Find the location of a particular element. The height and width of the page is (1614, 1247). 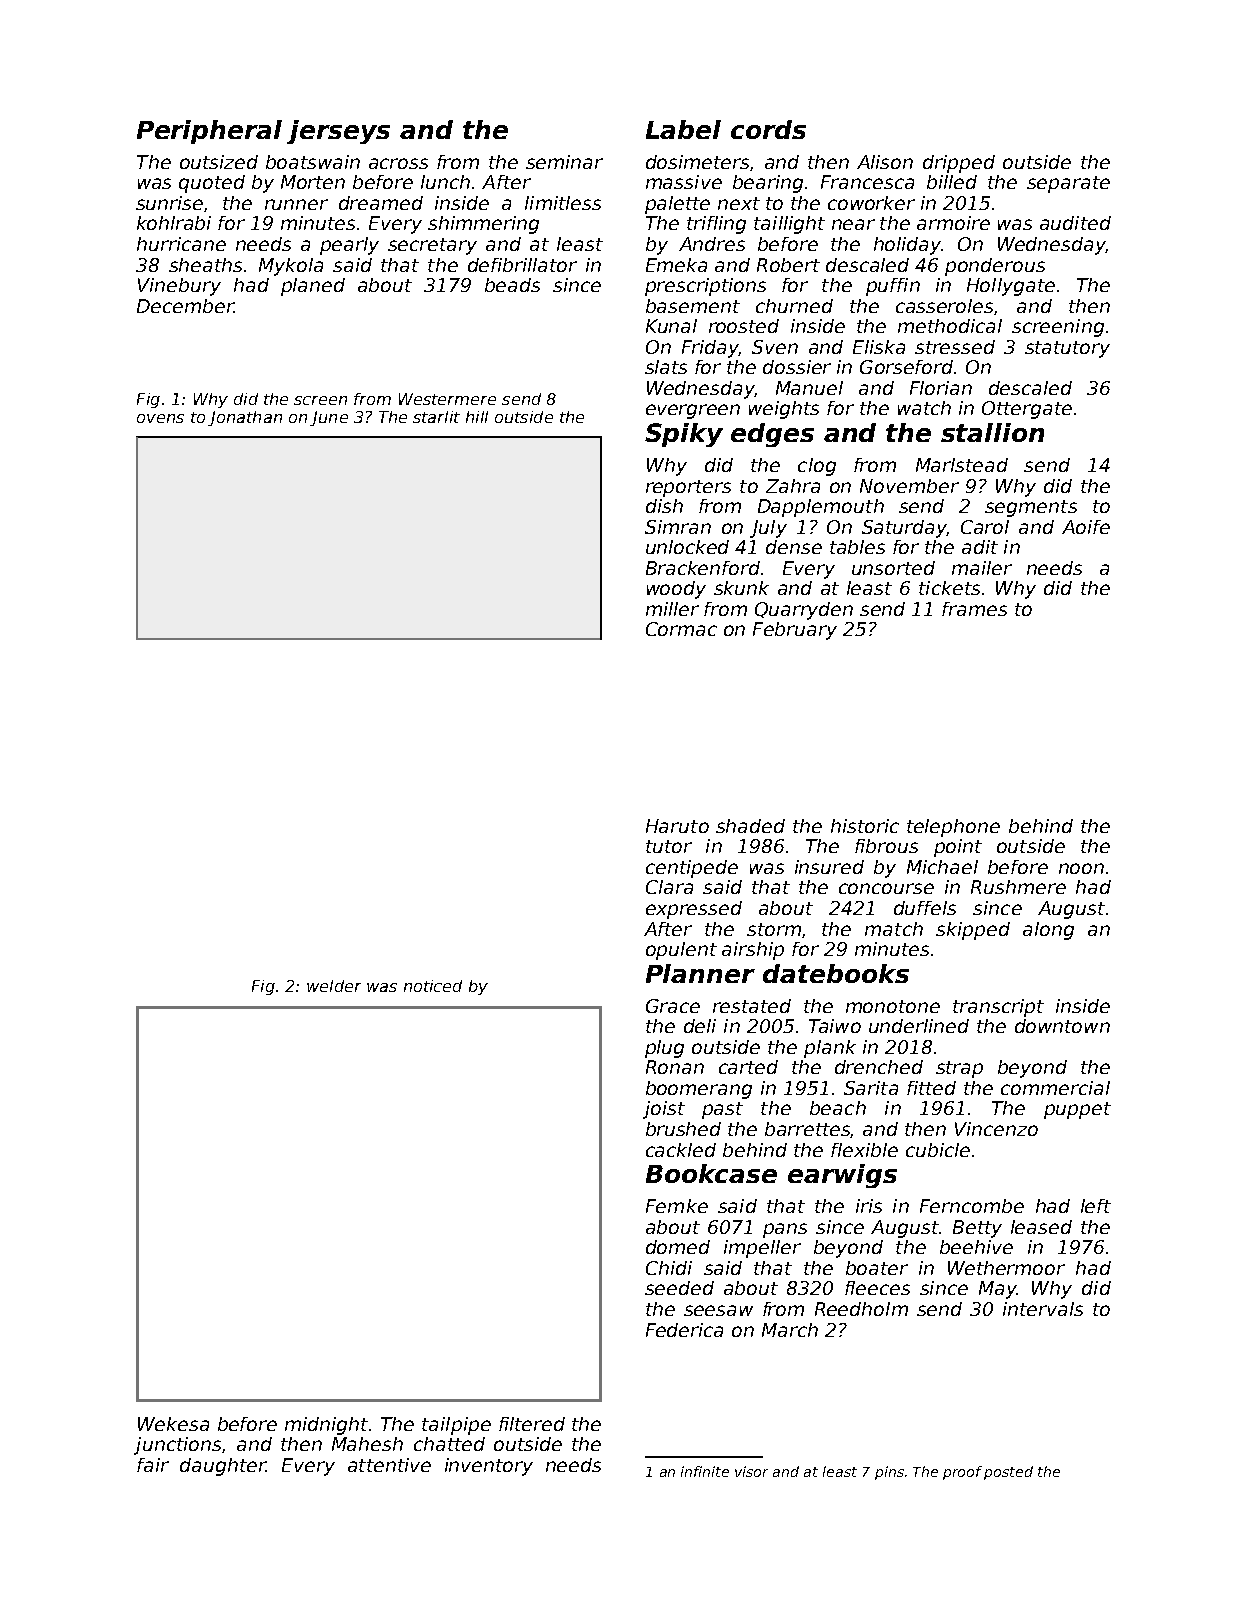

seeded is located at coordinates (679, 1288).
